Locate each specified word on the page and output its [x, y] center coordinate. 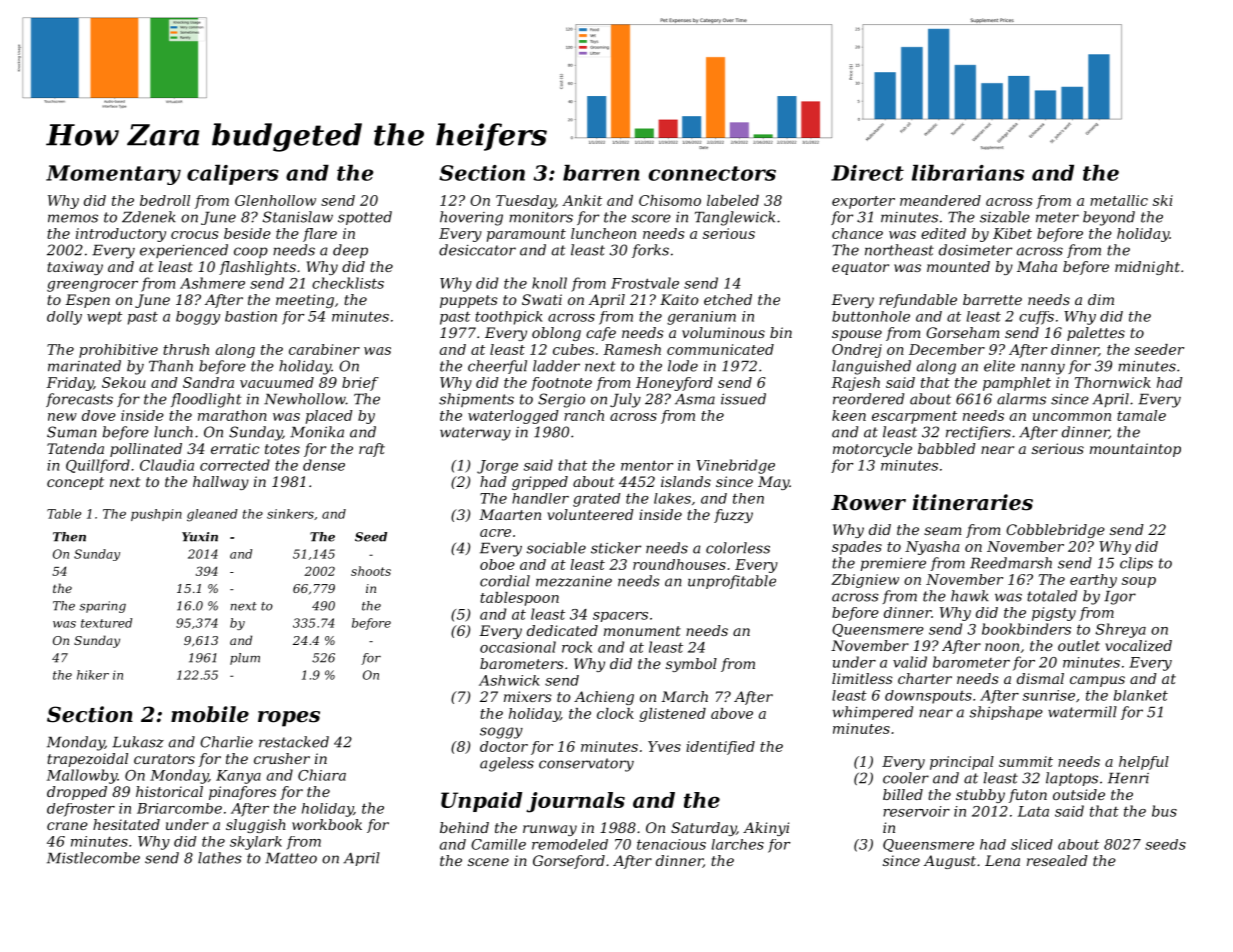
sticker [616, 548]
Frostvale [645, 283]
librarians [968, 173]
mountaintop [1135, 450]
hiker [93, 675]
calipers [233, 175]
